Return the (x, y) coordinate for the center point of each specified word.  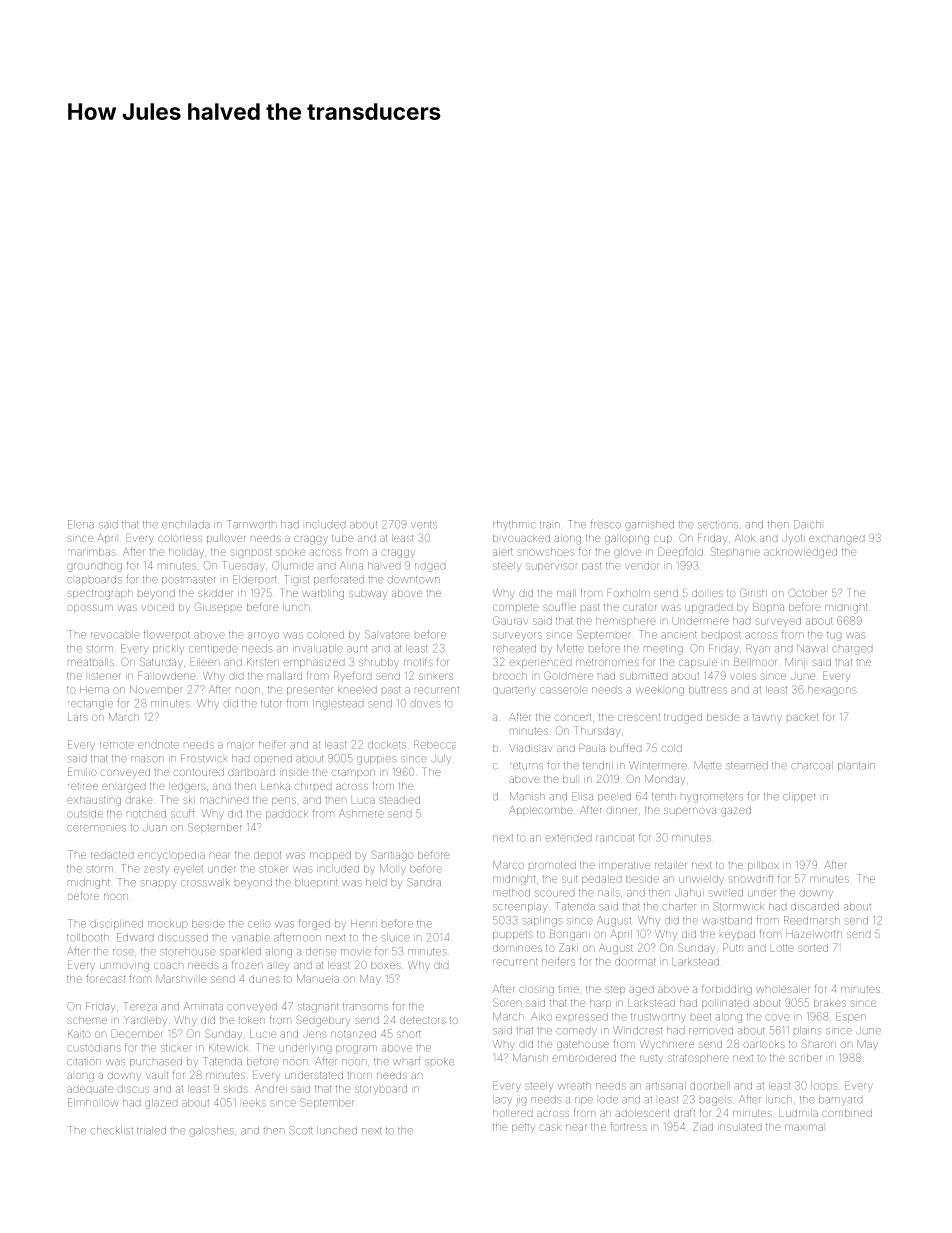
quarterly (514, 691)
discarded (815, 907)
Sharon (819, 1043)
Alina (351, 566)
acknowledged (800, 553)
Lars (78, 717)
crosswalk (205, 883)
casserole (564, 690)
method (511, 893)
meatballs (91, 662)
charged (852, 650)
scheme (87, 1020)
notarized (353, 1034)
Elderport (254, 579)
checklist (112, 1131)
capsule (698, 664)
